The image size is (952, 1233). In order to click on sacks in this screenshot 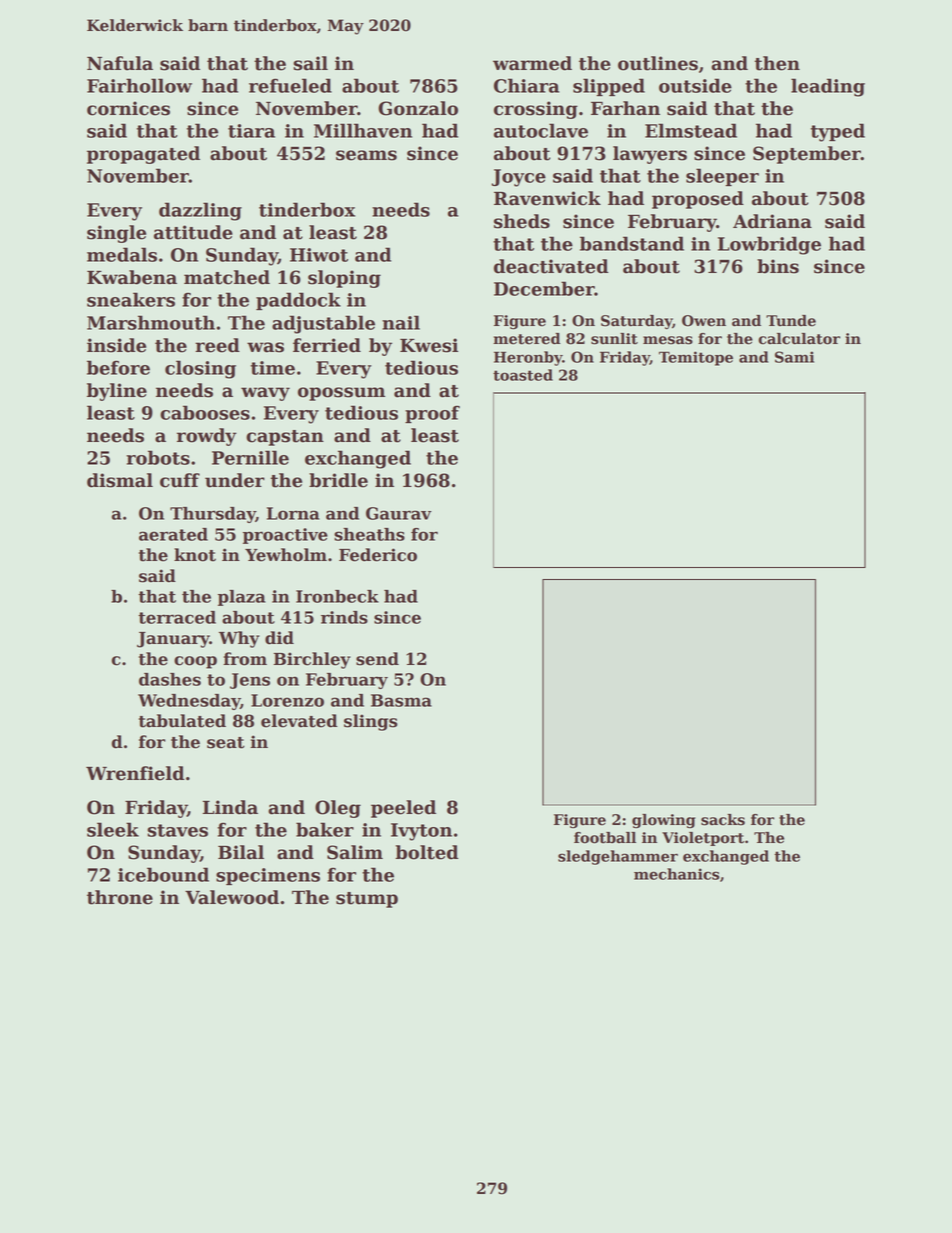, I will do `click(723, 820)`.
